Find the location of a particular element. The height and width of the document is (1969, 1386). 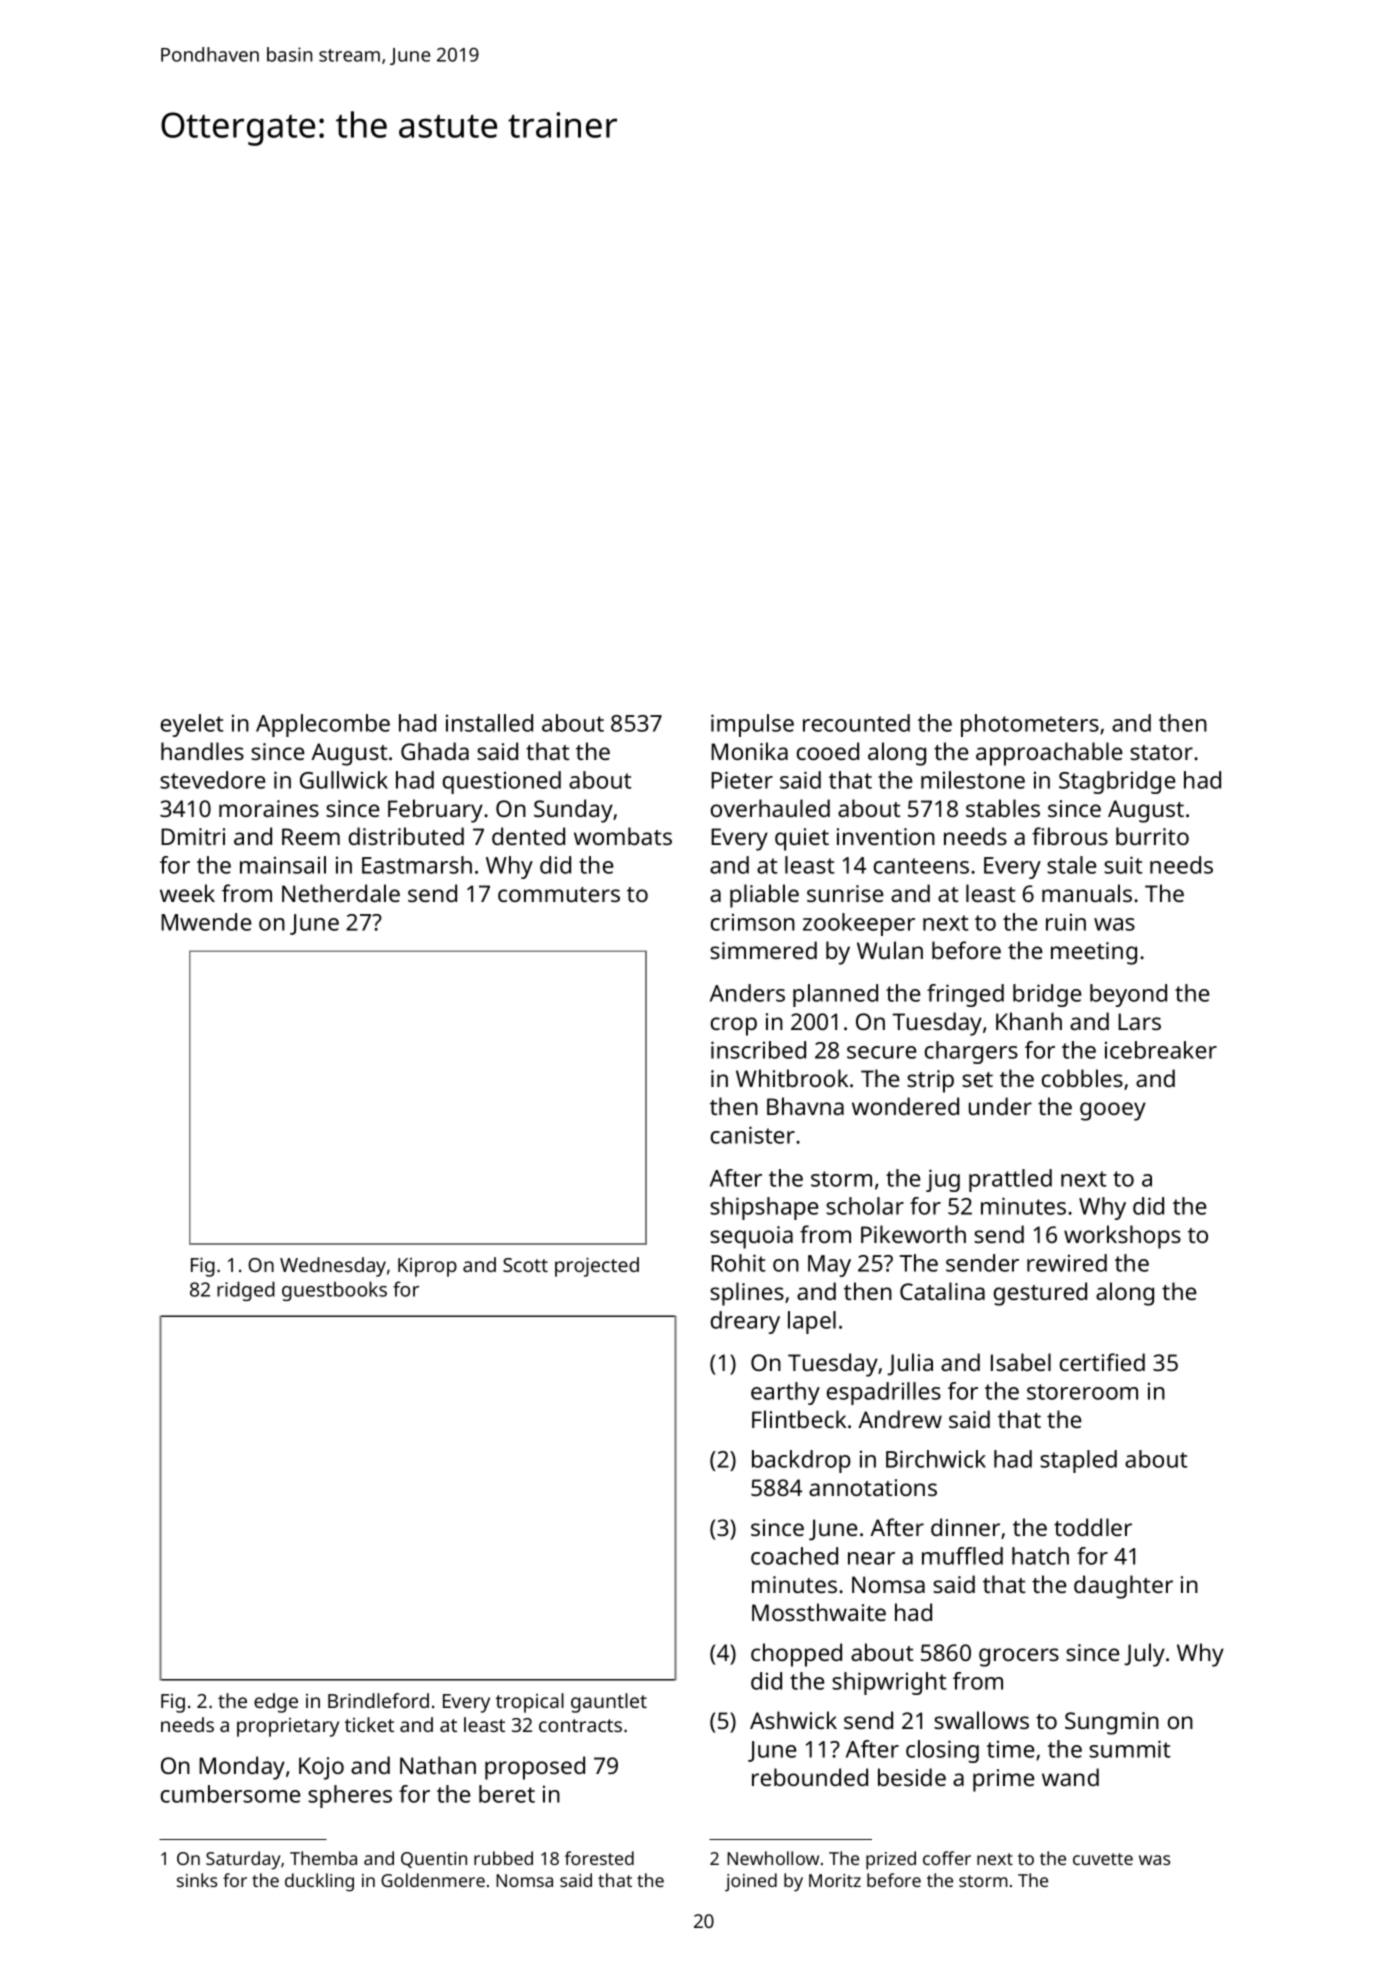

time is located at coordinates (1011, 1749).
